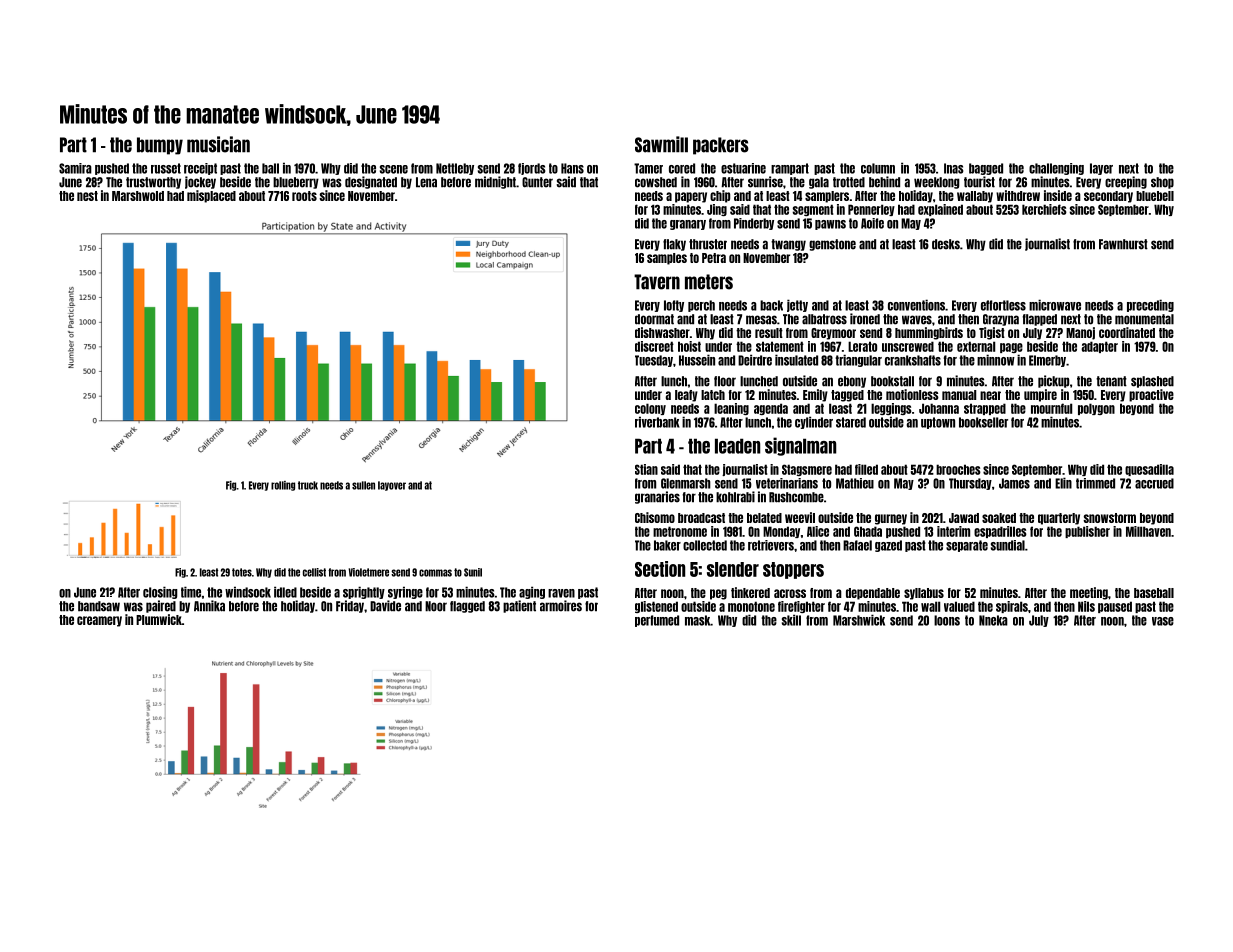  I want to click on Jing, so click(717, 210).
